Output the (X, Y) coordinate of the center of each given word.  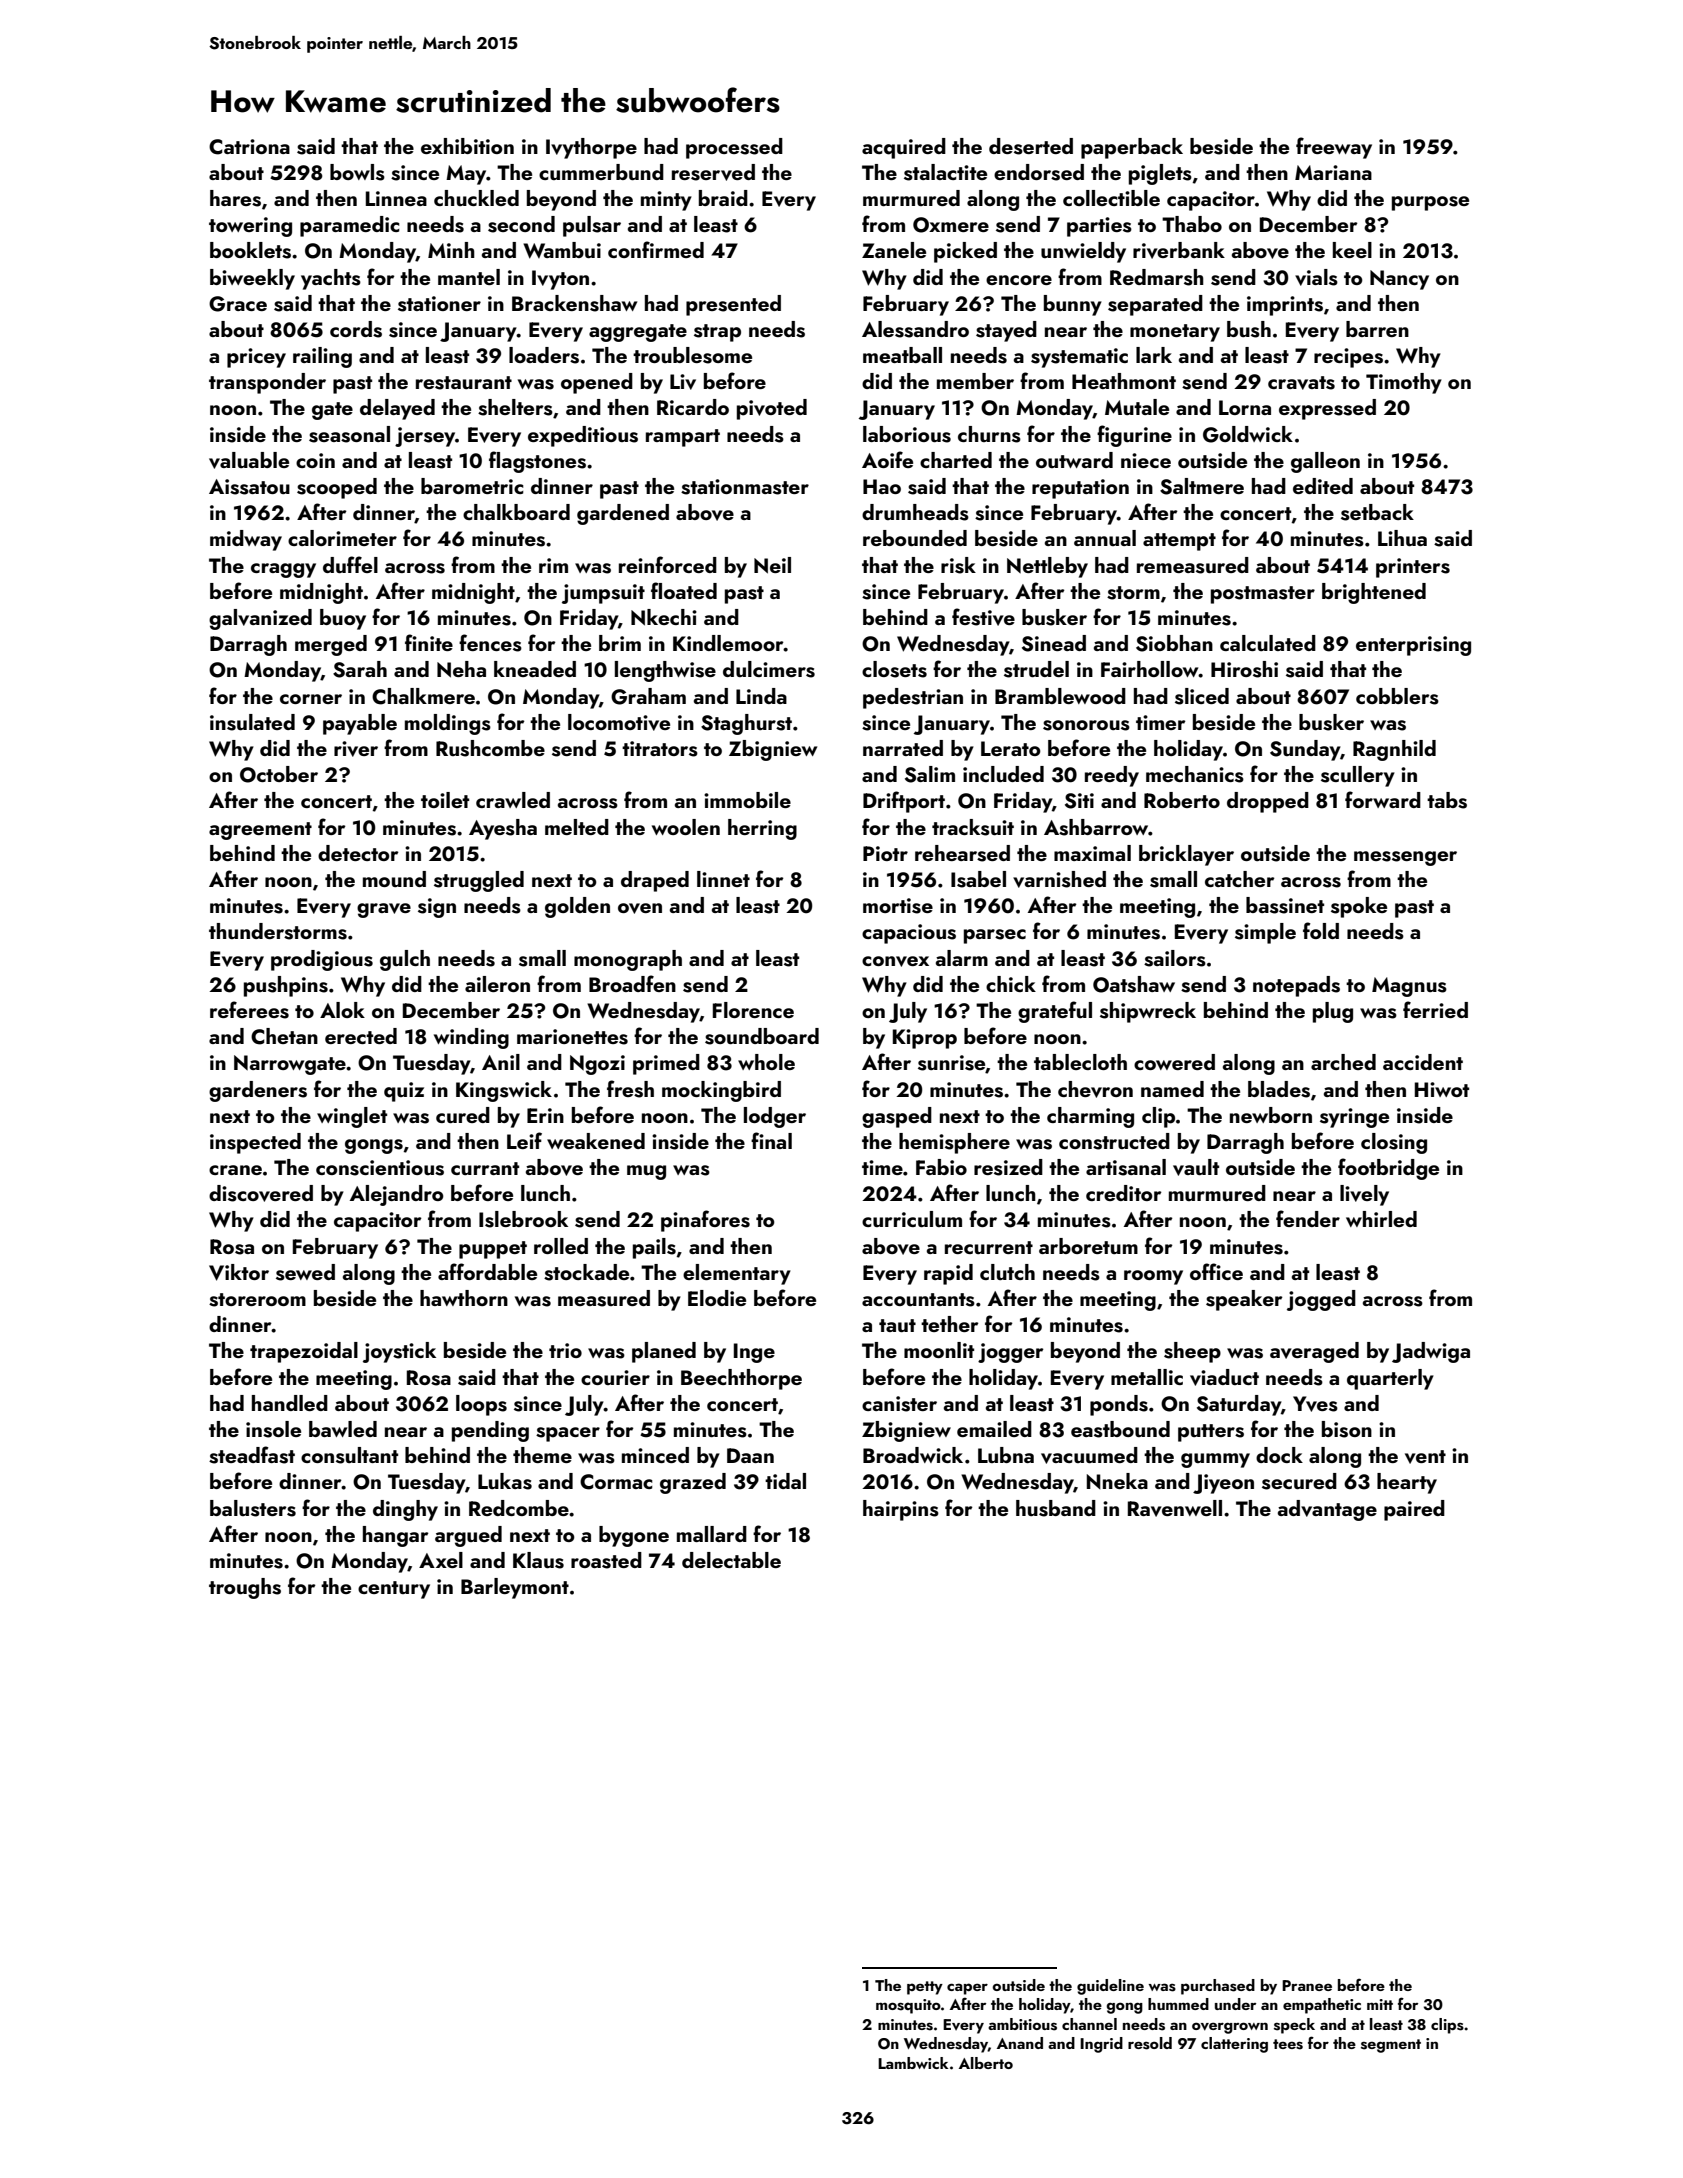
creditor (1124, 1193)
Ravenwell (1175, 1508)
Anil (501, 1062)
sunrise (951, 1063)
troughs (245, 1588)
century (394, 1590)
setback (1377, 512)
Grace (238, 304)
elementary (737, 1274)
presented (733, 305)
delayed (397, 409)
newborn (1271, 1115)
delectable (731, 1560)
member (975, 381)
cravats (1301, 383)
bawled (343, 1429)
